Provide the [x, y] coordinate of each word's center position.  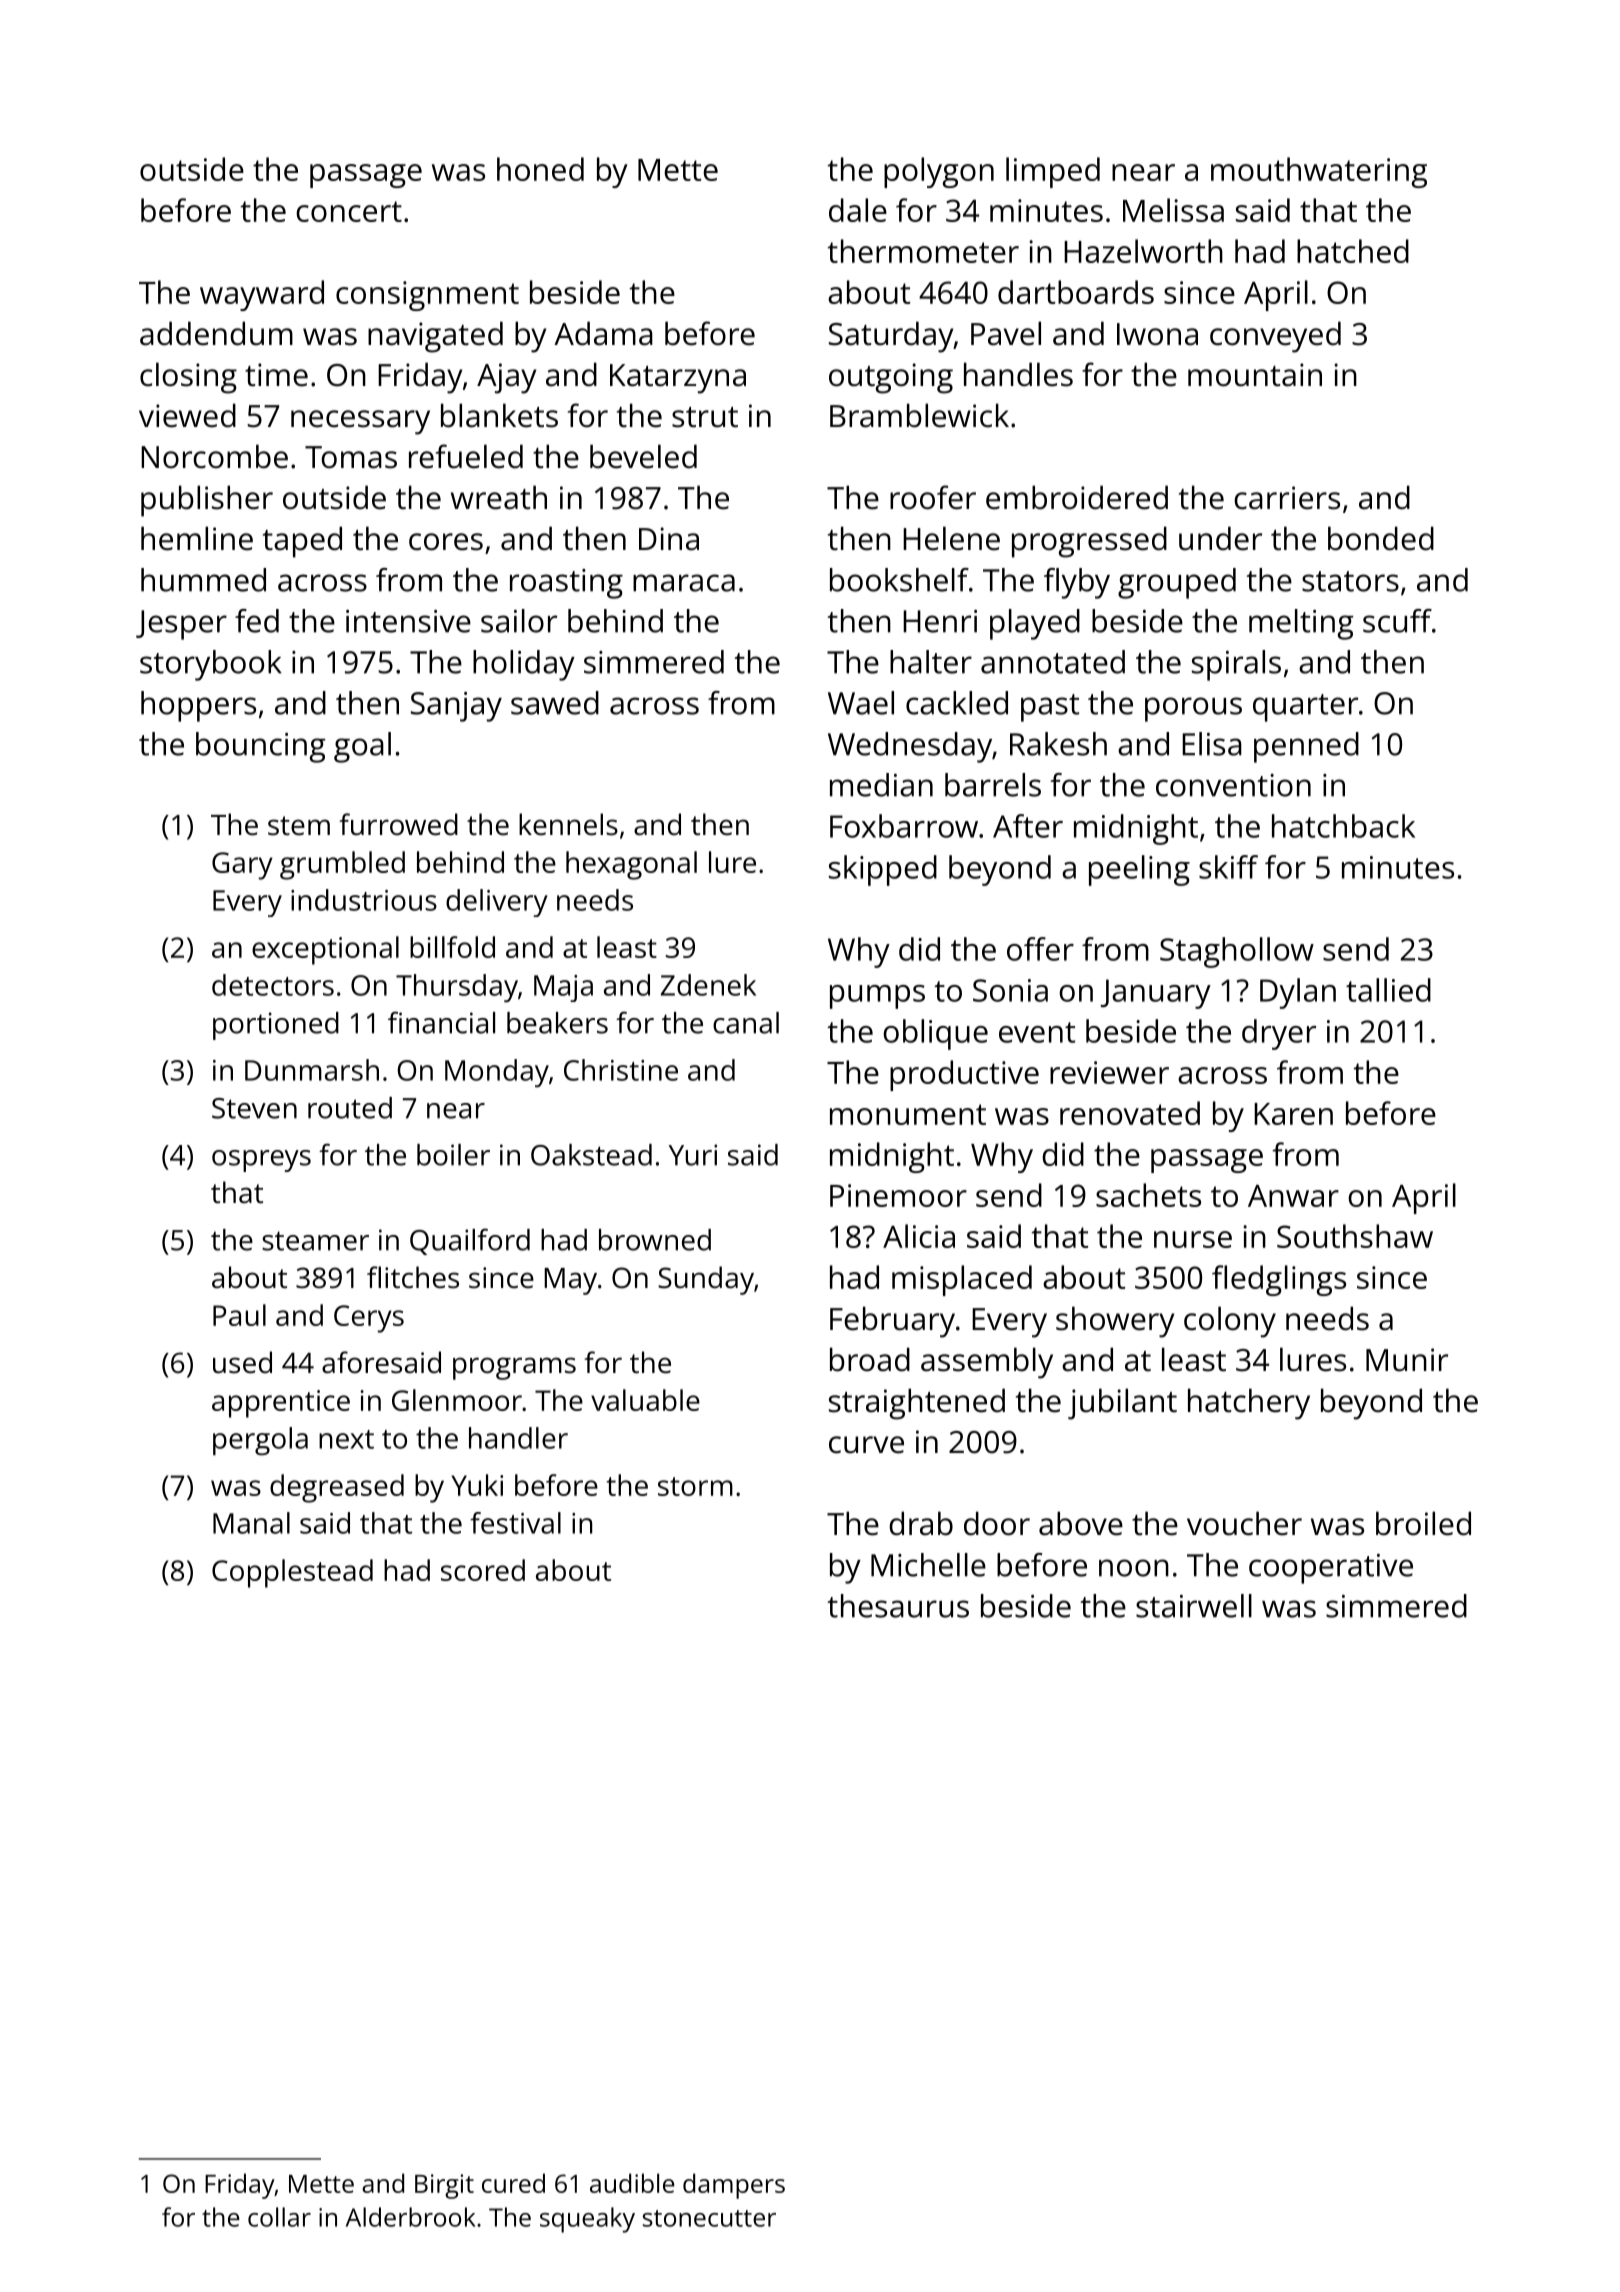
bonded [1381, 538]
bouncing [261, 747]
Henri [940, 621]
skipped [883, 870]
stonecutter [709, 2218]
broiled [1423, 1523]
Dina [669, 539]
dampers [734, 2186]
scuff [1397, 621]
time [276, 375]
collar [279, 2217]
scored [483, 1570]
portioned [276, 1026]
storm [695, 1486]
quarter [1305, 708]
